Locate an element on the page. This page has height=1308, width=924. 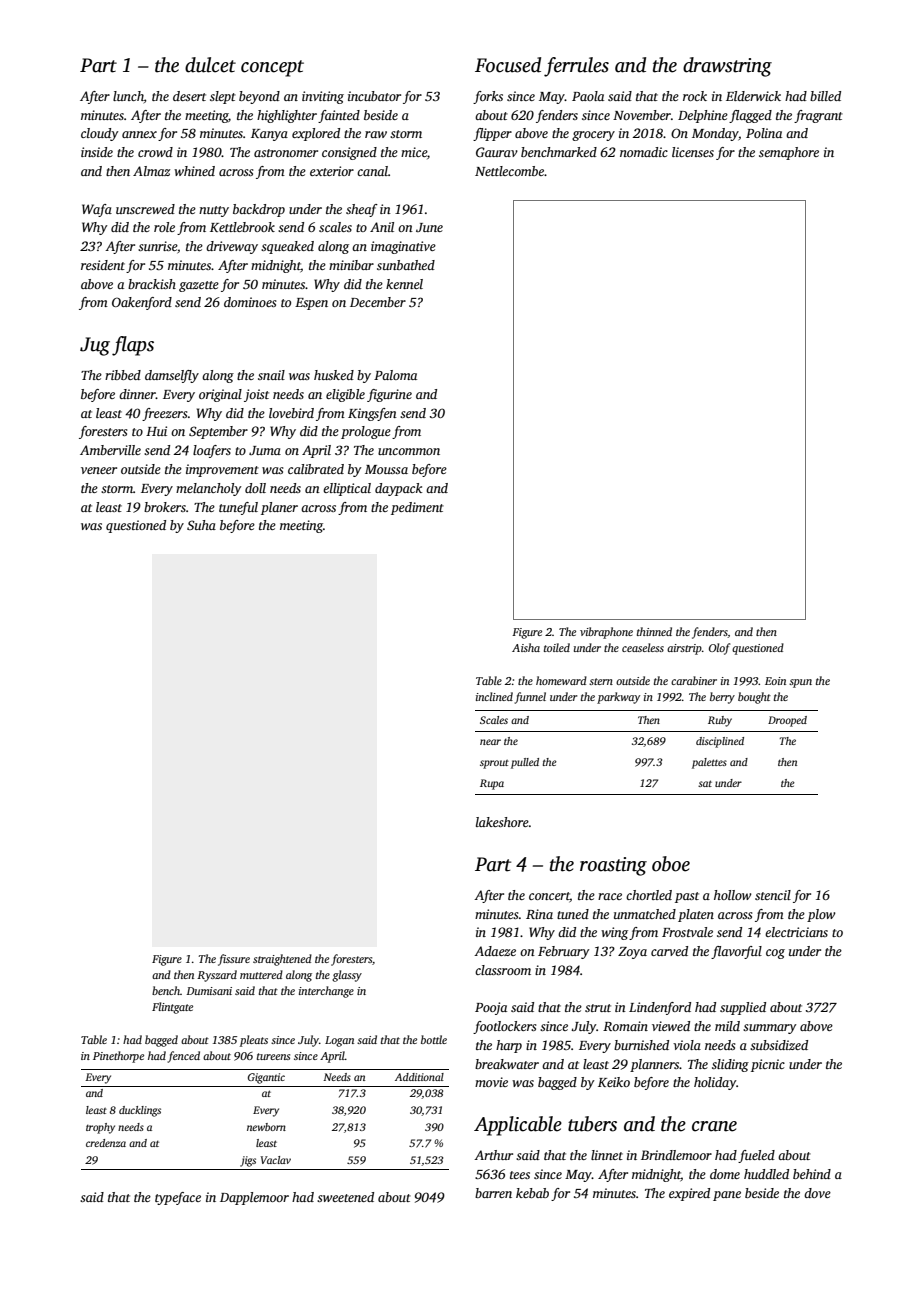
parkway is located at coordinates (618, 698).
